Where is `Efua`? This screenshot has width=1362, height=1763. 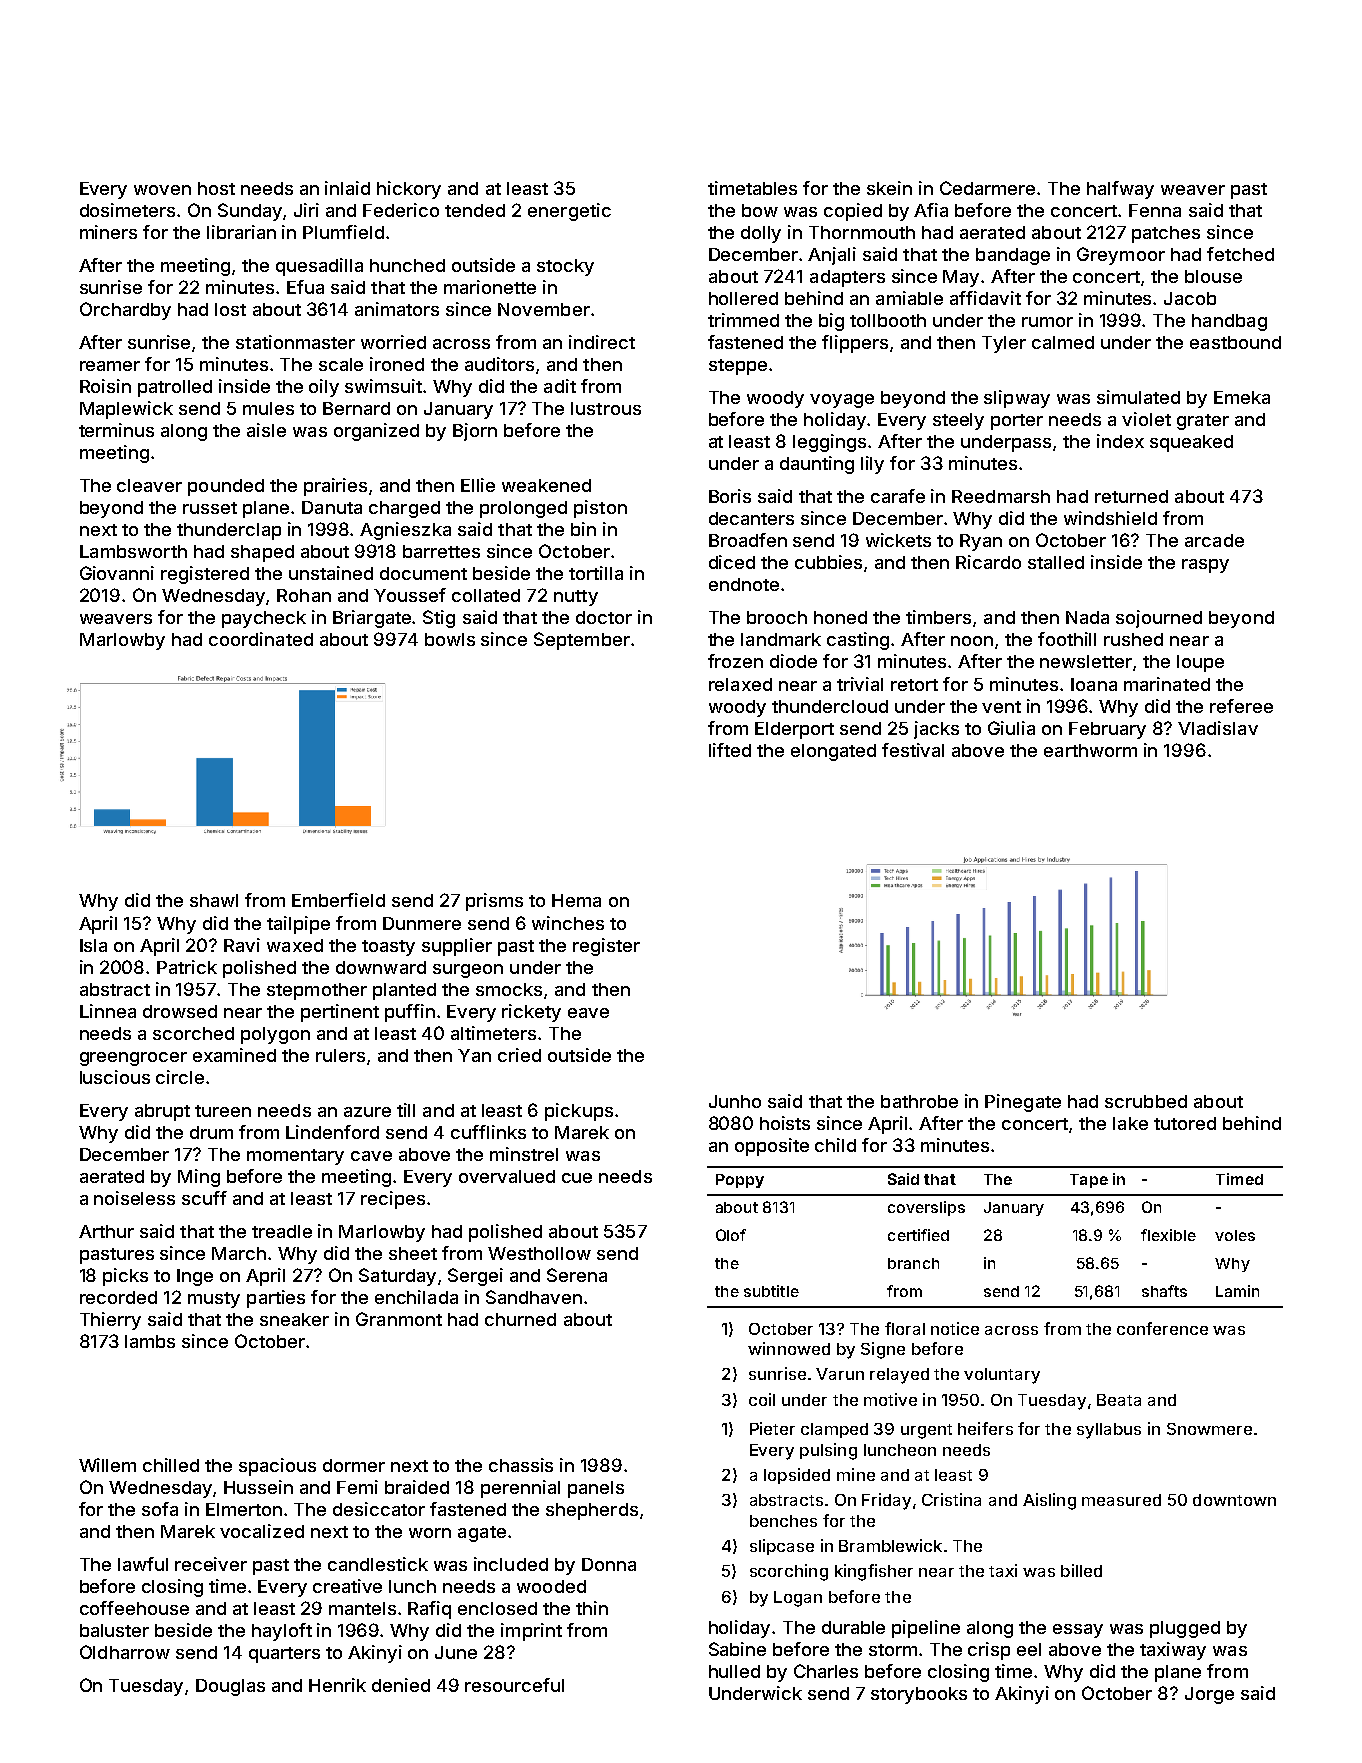
Efua is located at coordinates (305, 287).
